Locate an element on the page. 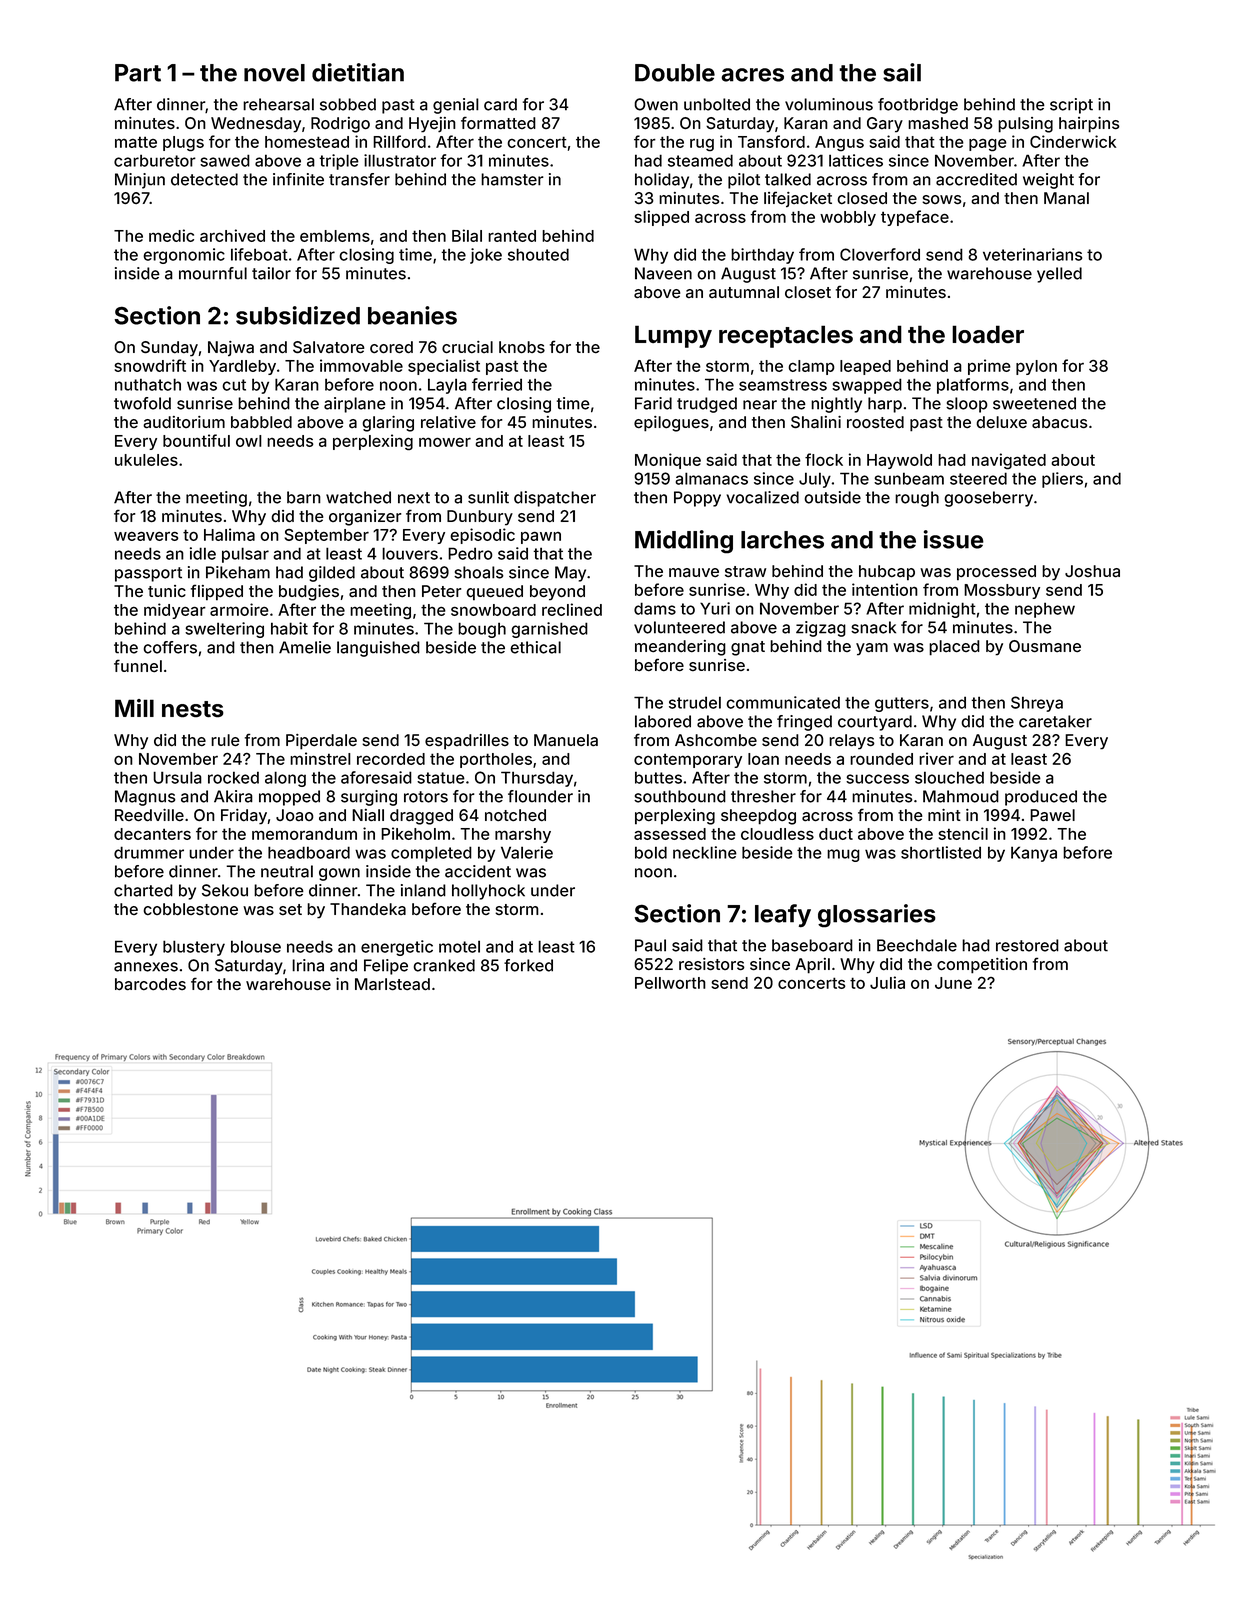  snack is located at coordinates (873, 627).
